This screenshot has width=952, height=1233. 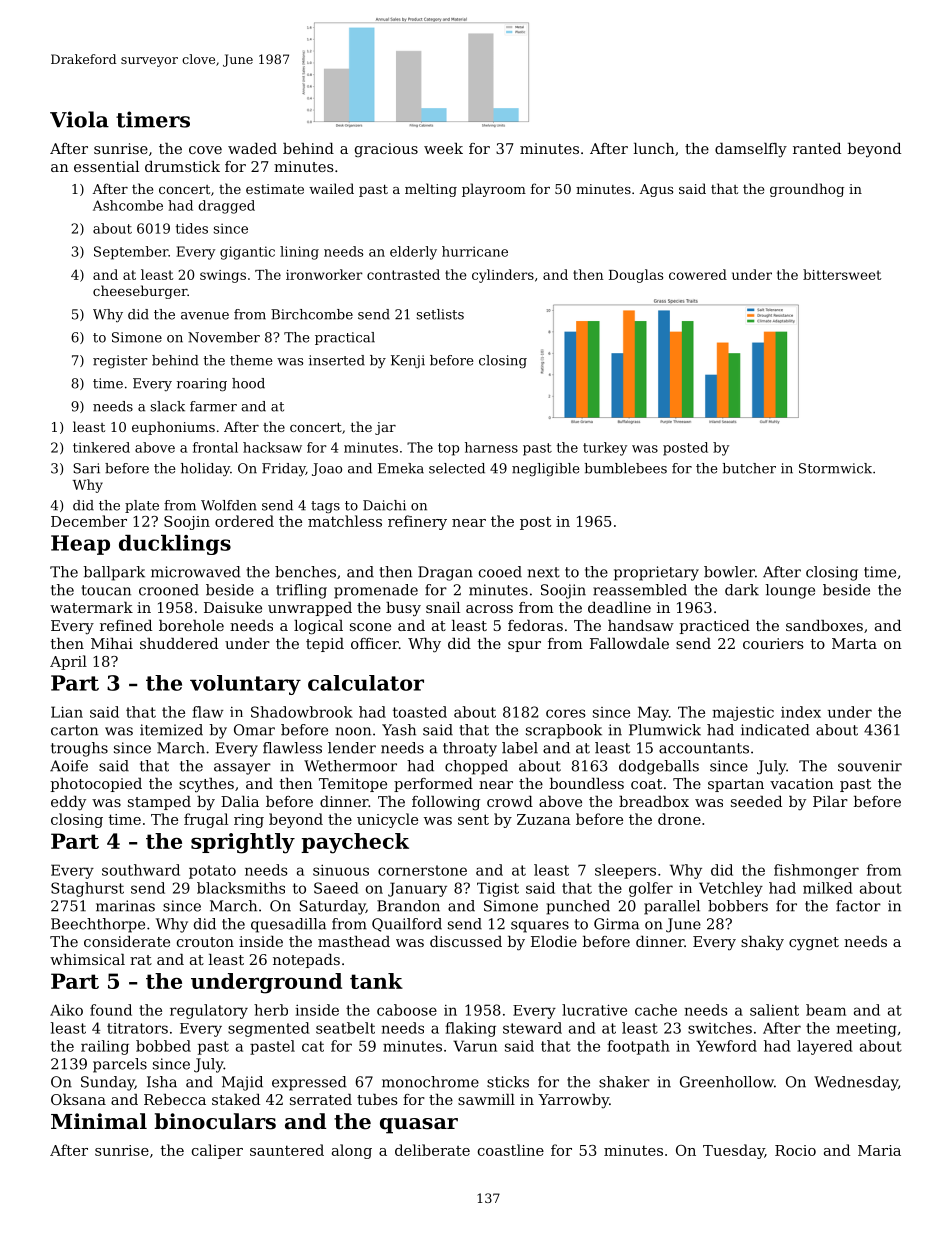 I want to click on gracious, so click(x=386, y=150).
